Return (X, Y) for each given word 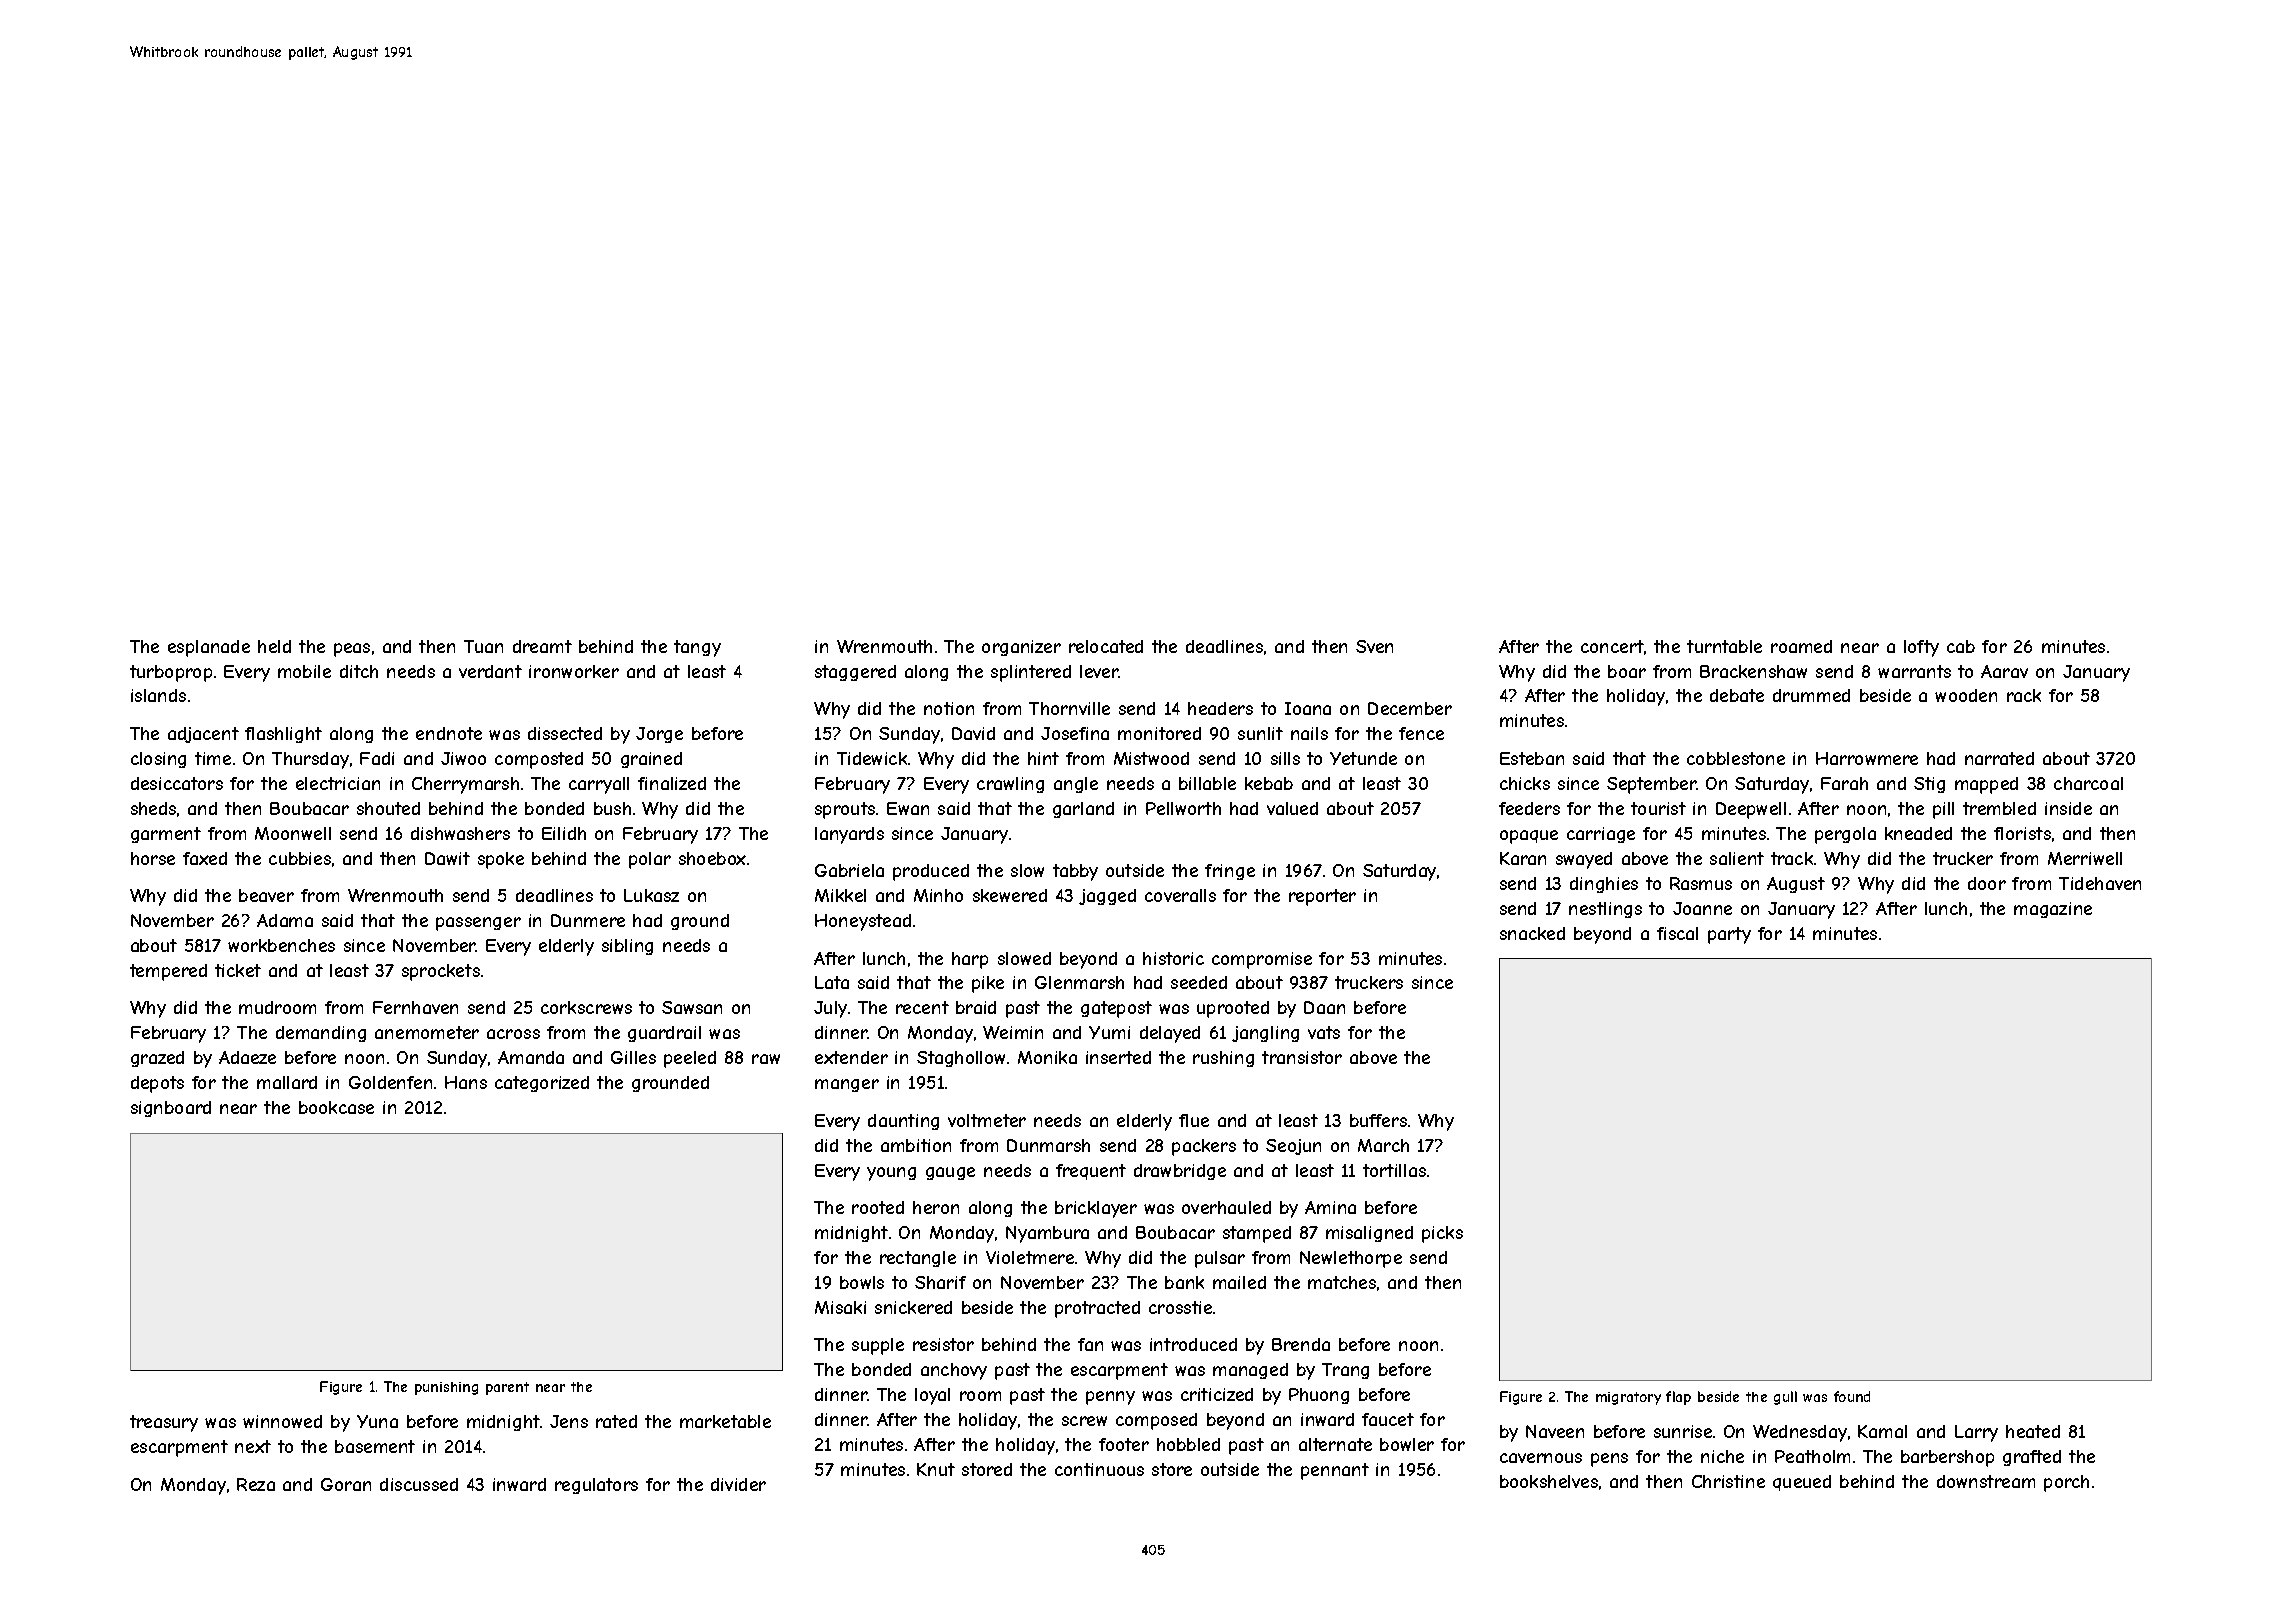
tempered (168, 972)
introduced (1193, 1344)
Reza (256, 1484)
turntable (1724, 646)
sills (1285, 758)
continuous (1099, 1469)
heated (2033, 1431)
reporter (1322, 897)
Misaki (840, 1307)
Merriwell (2085, 858)
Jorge (659, 735)
